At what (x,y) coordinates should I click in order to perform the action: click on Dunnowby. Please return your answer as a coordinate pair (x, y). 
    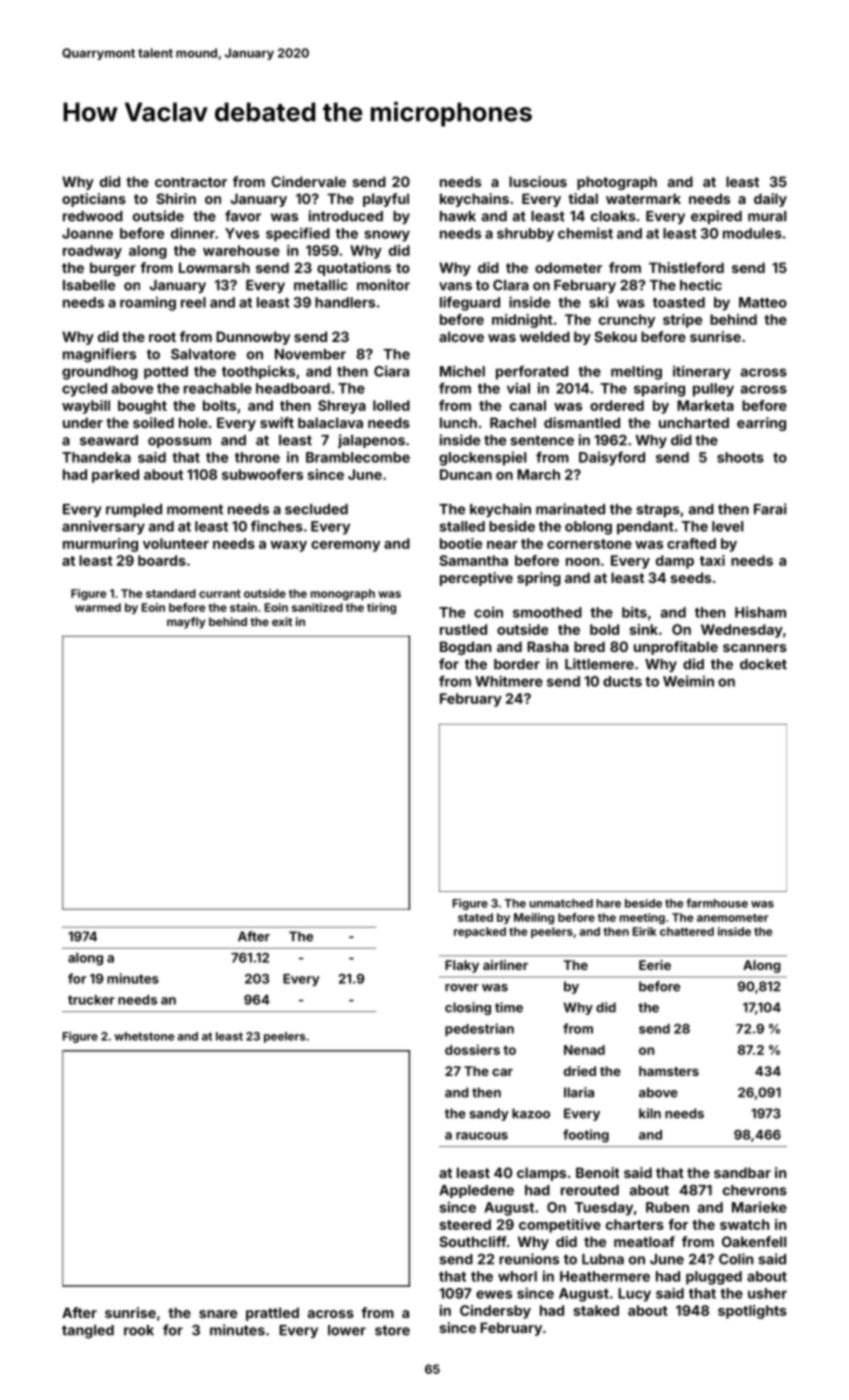
    Looking at the image, I should click on (253, 338).
